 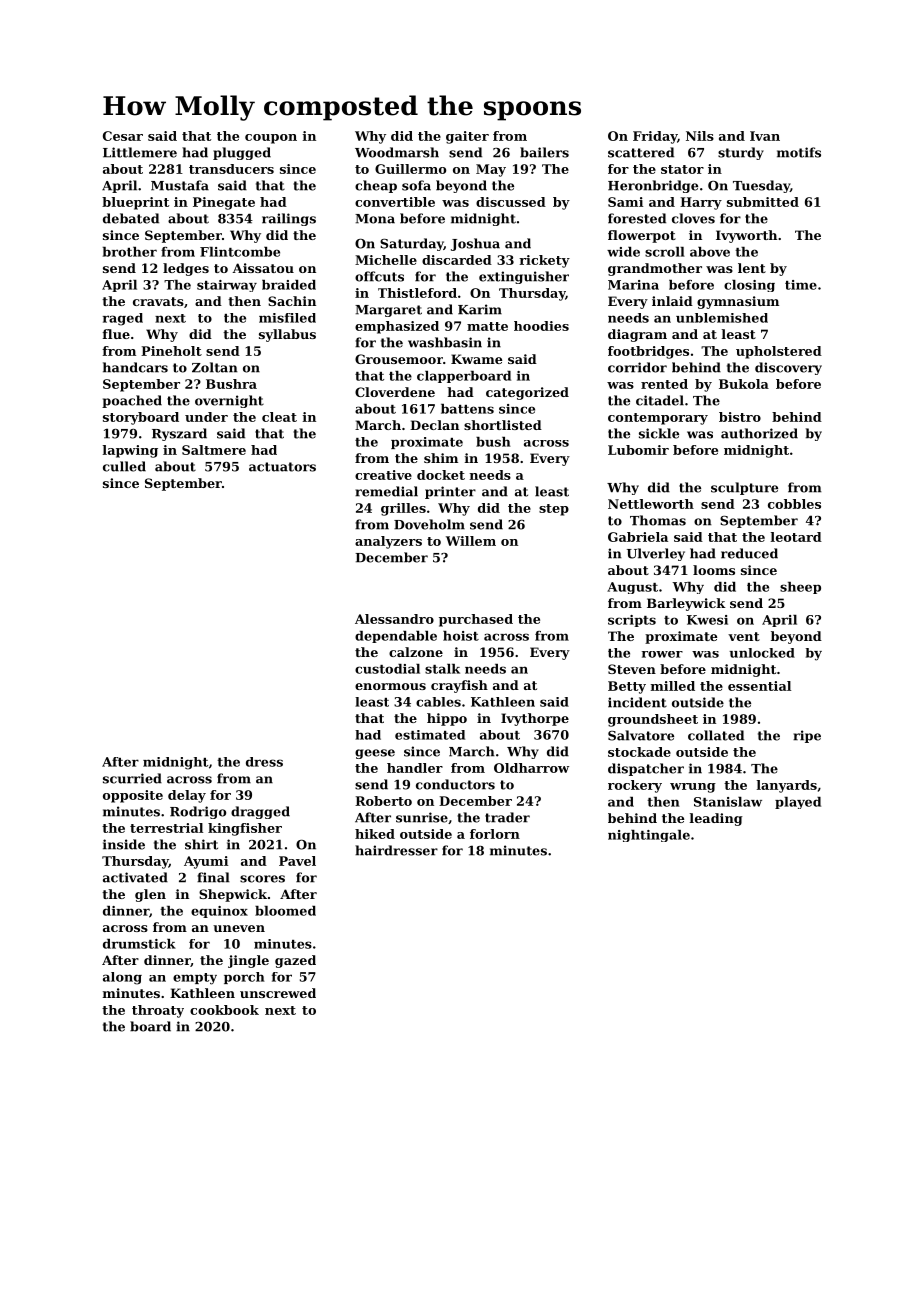 I want to click on unscrewed, so click(x=278, y=993).
